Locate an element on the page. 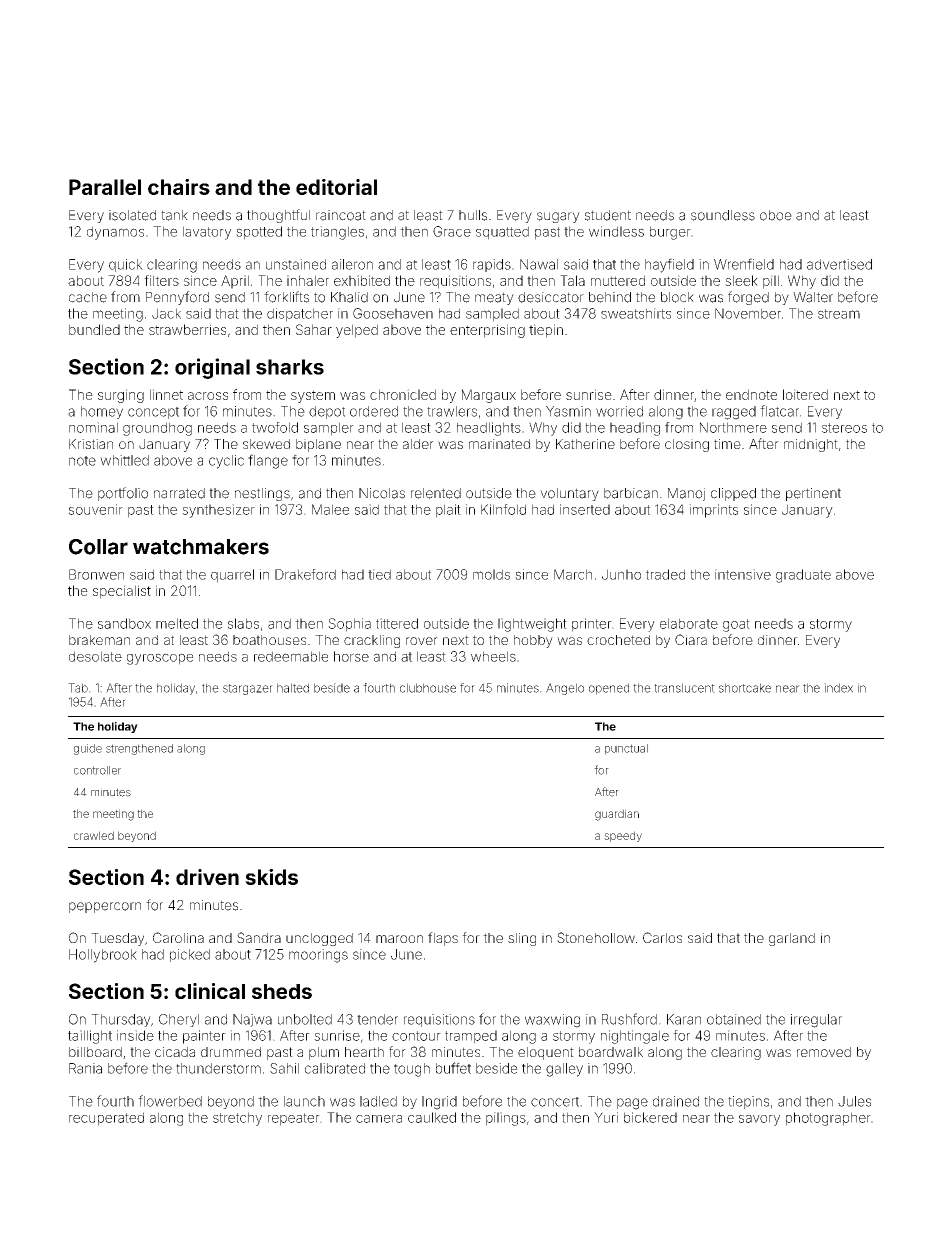  garland is located at coordinates (792, 939).
